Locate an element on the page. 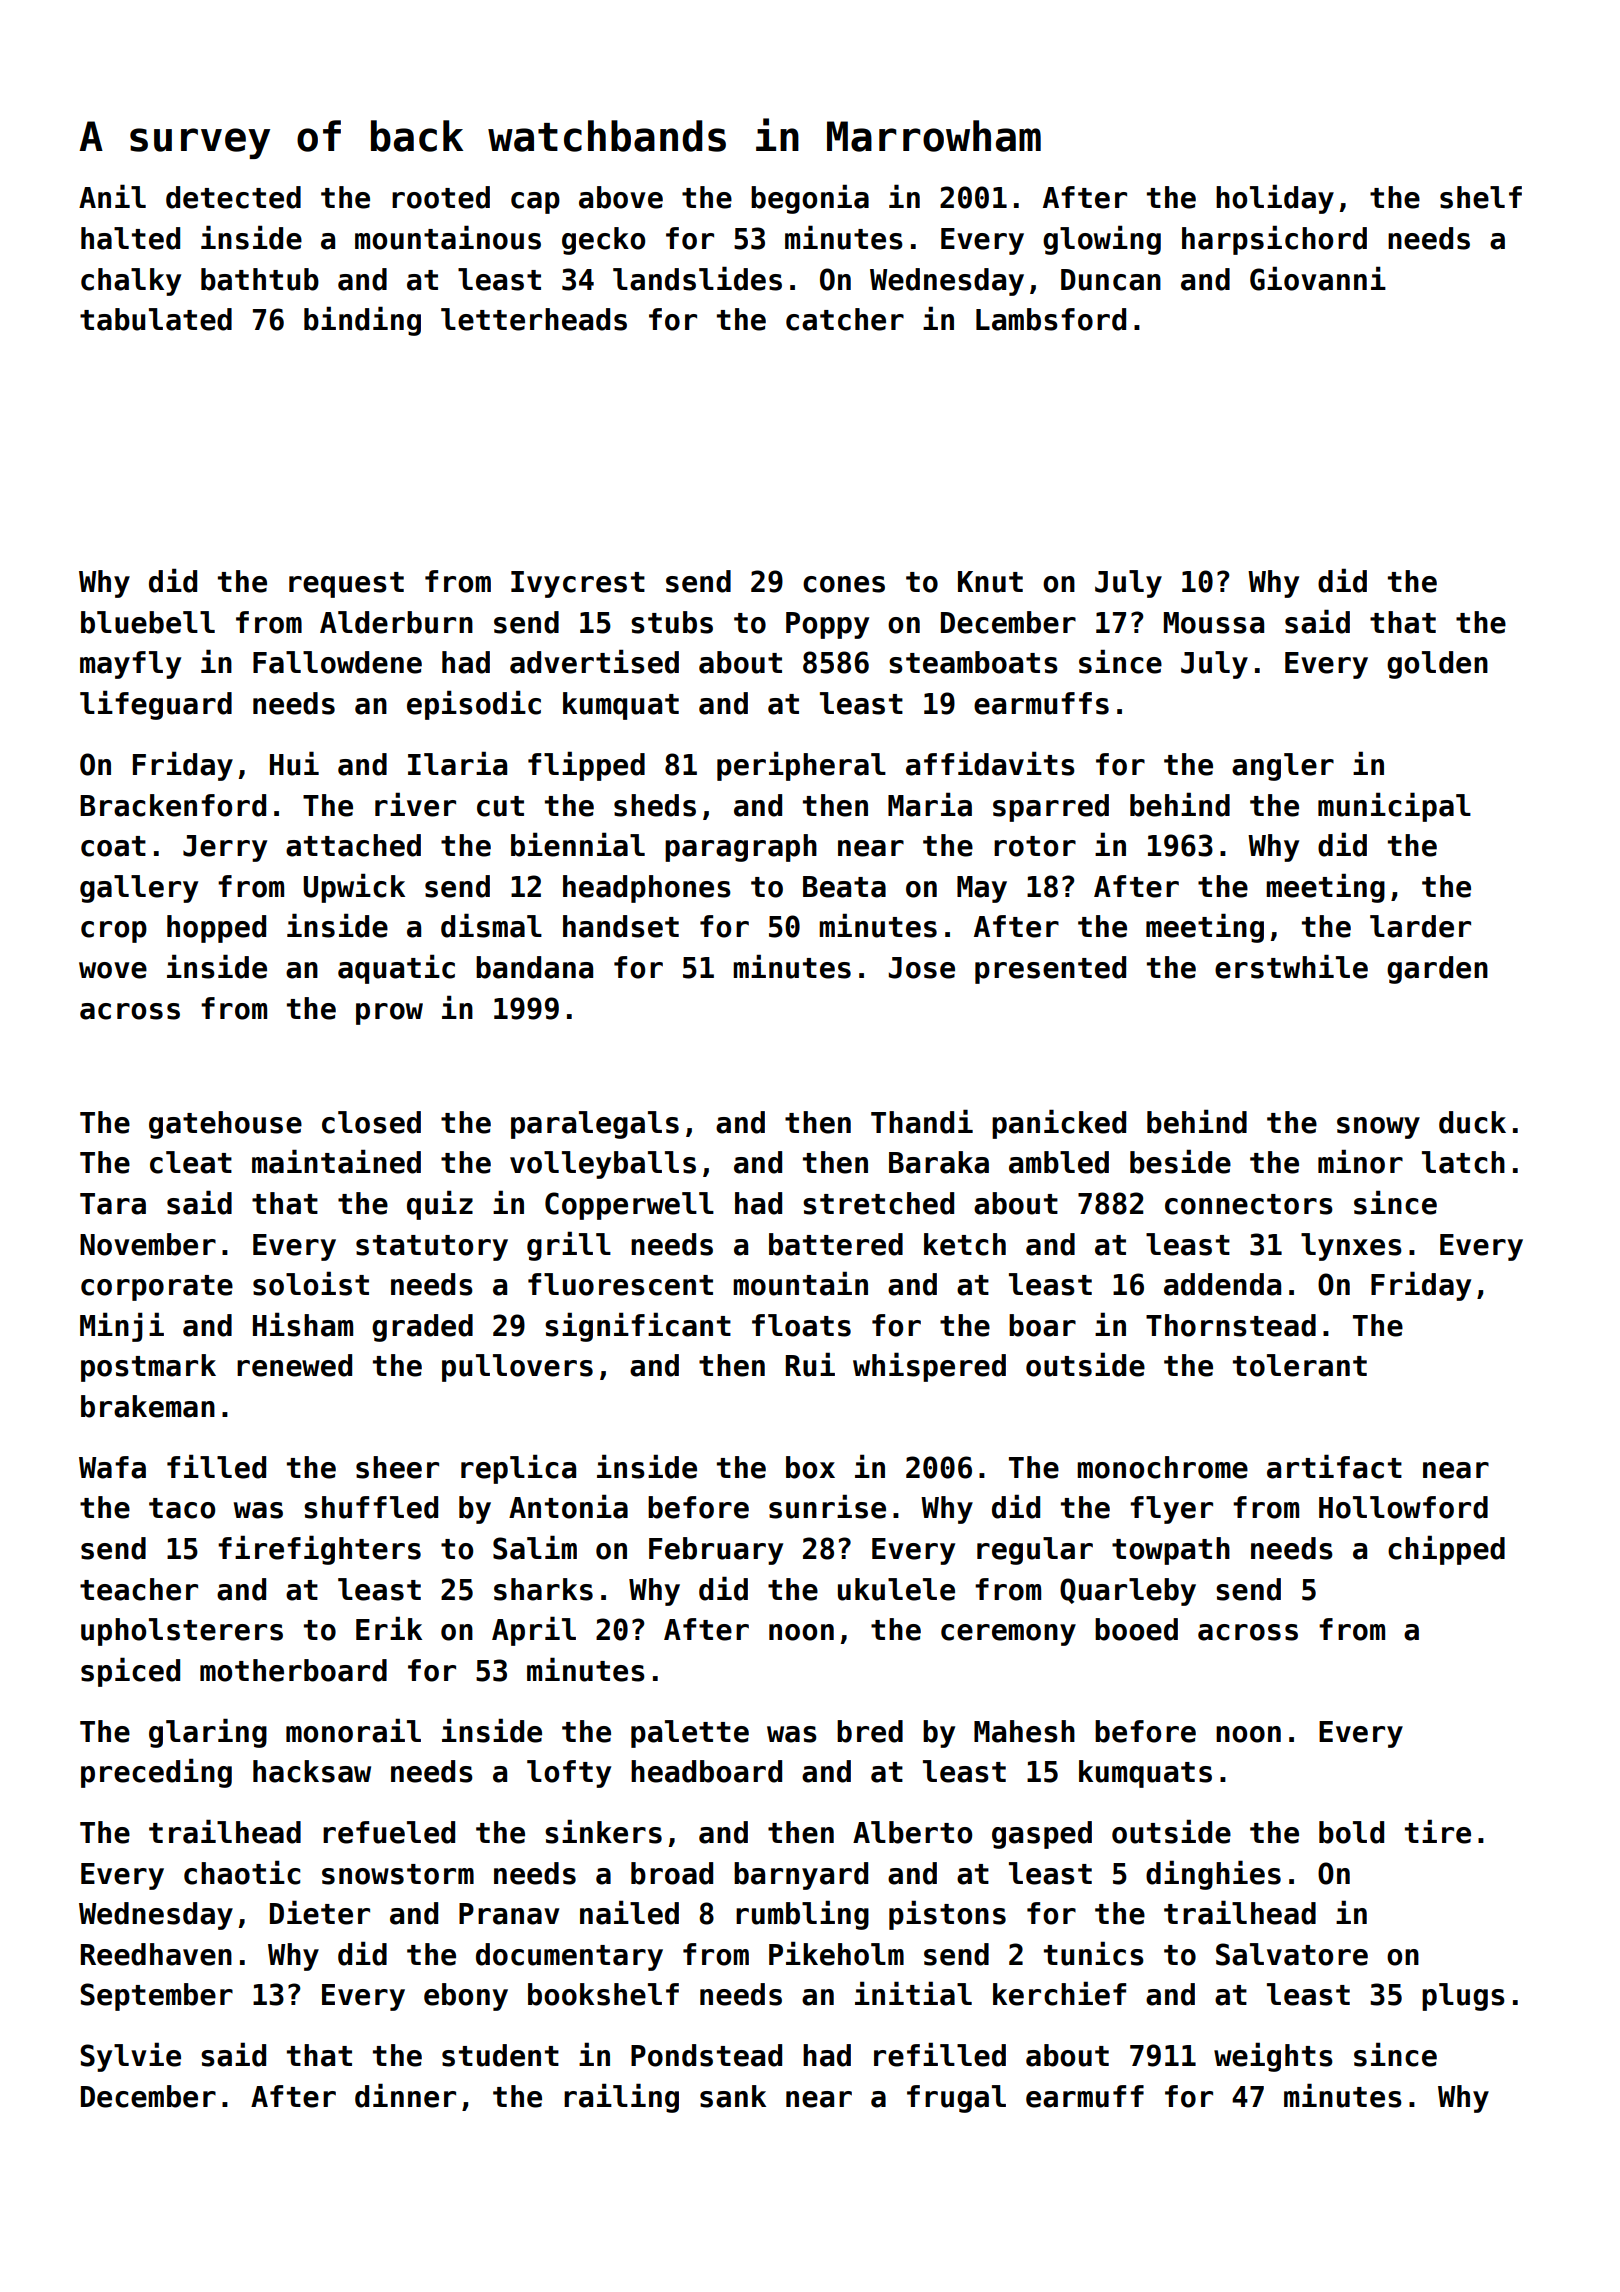  maintained is located at coordinates (336, 1161).
